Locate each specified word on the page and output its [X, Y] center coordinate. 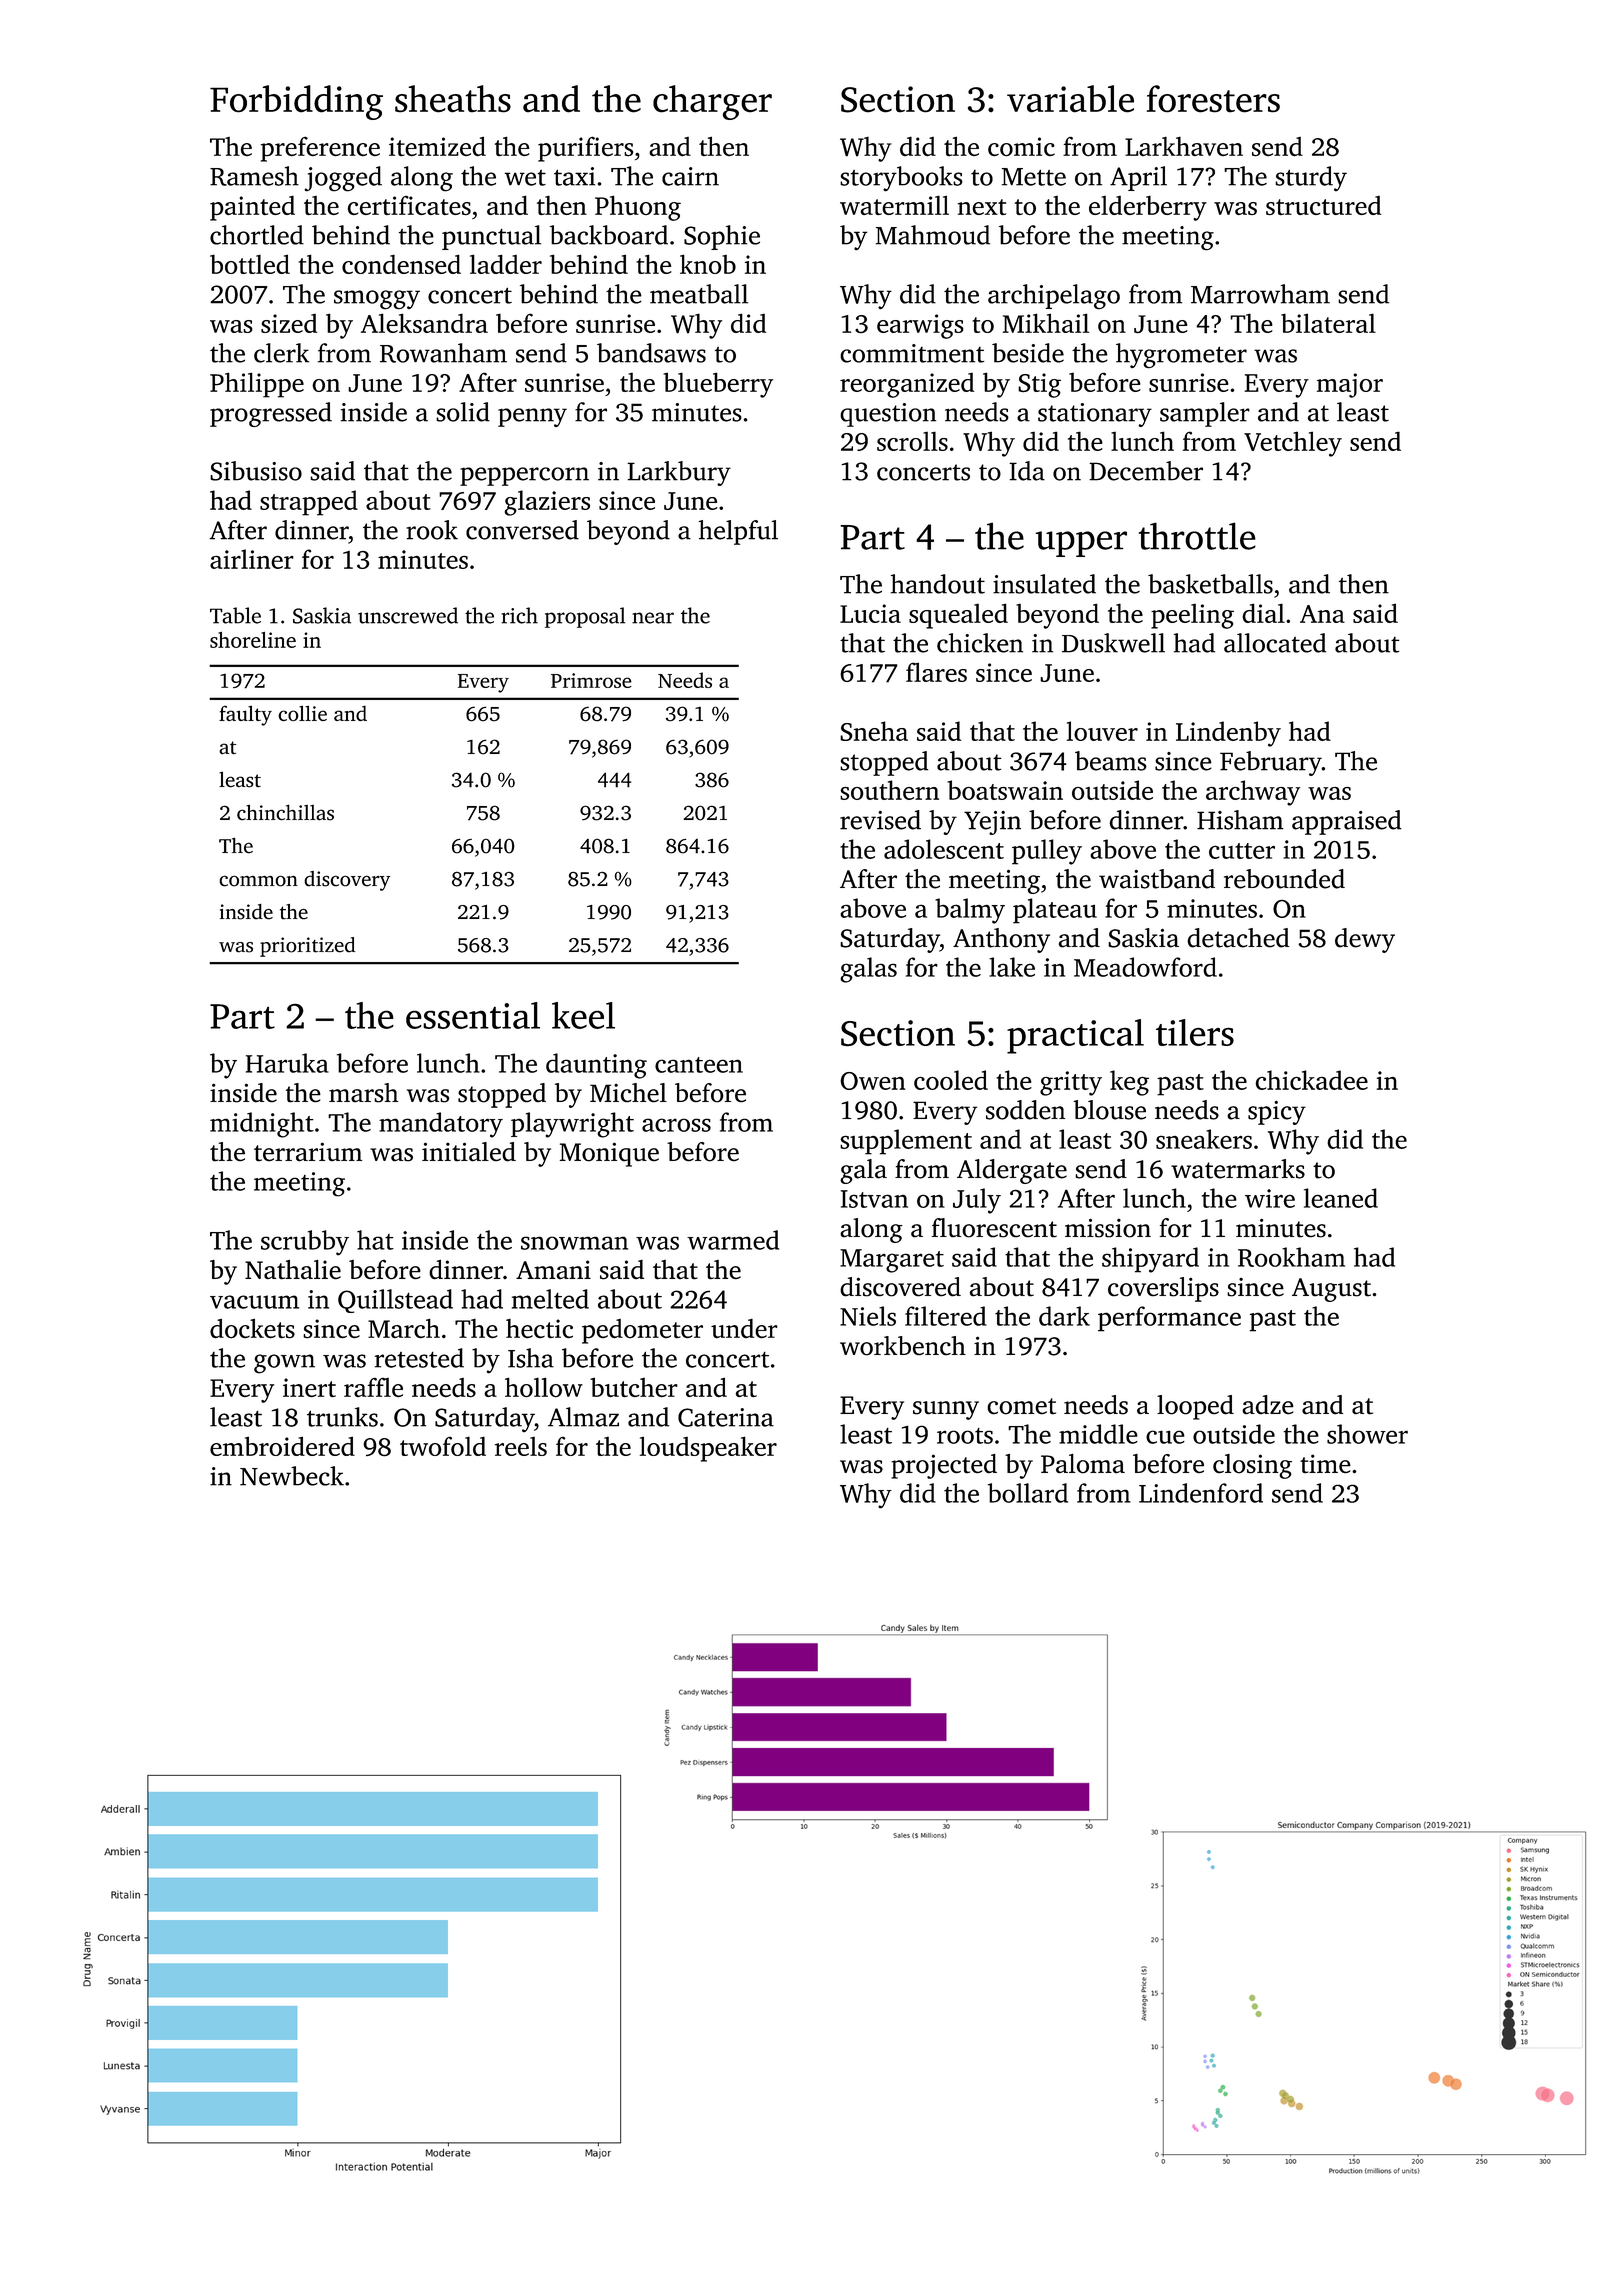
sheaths [453, 99]
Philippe [257, 385]
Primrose [591, 680]
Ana [1322, 614]
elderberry [1148, 208]
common [258, 881]
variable [1070, 99]
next [982, 207]
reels [521, 1446]
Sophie [722, 237]
